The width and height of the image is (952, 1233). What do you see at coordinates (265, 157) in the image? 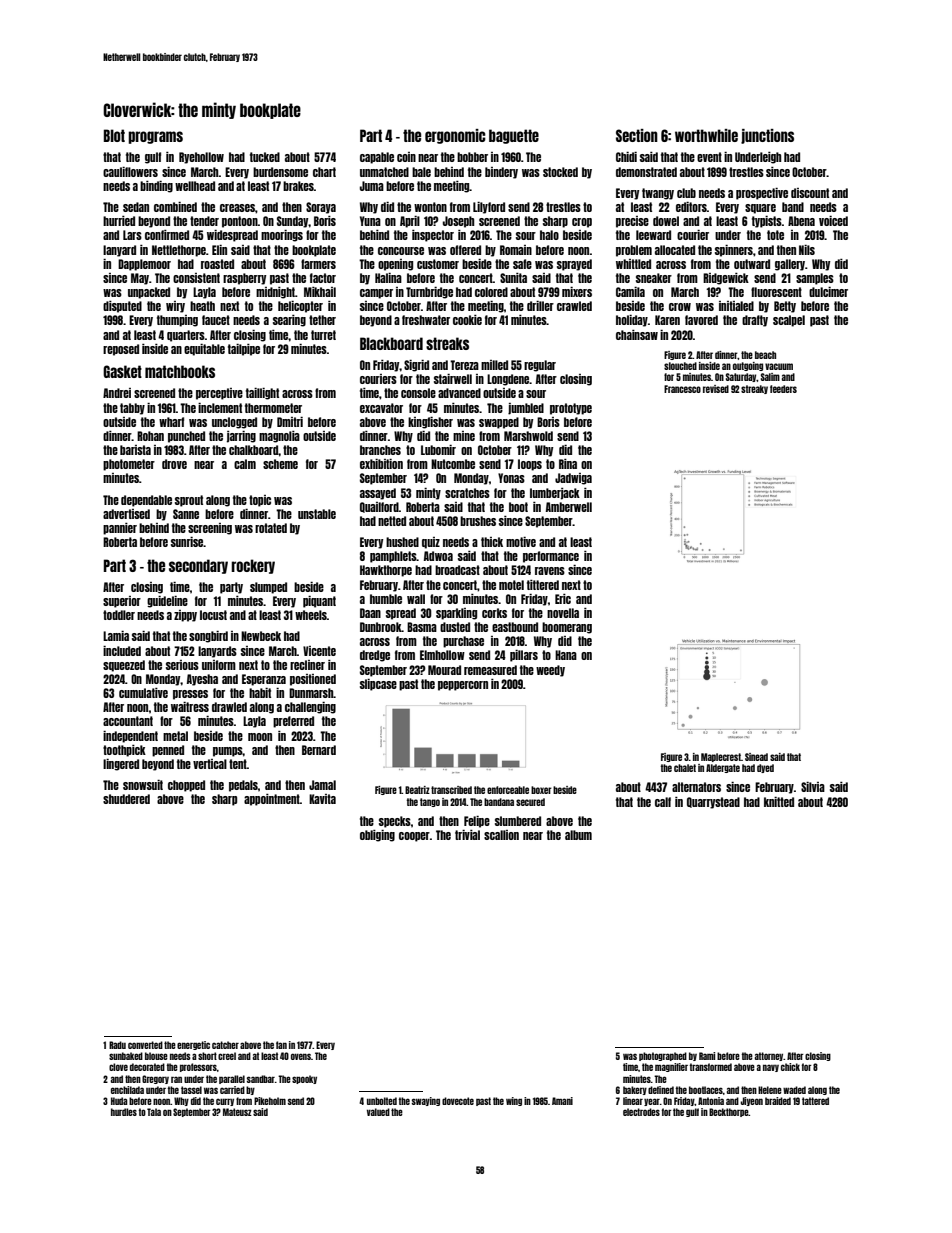
I see `tucked` at bounding box center [265, 157].
